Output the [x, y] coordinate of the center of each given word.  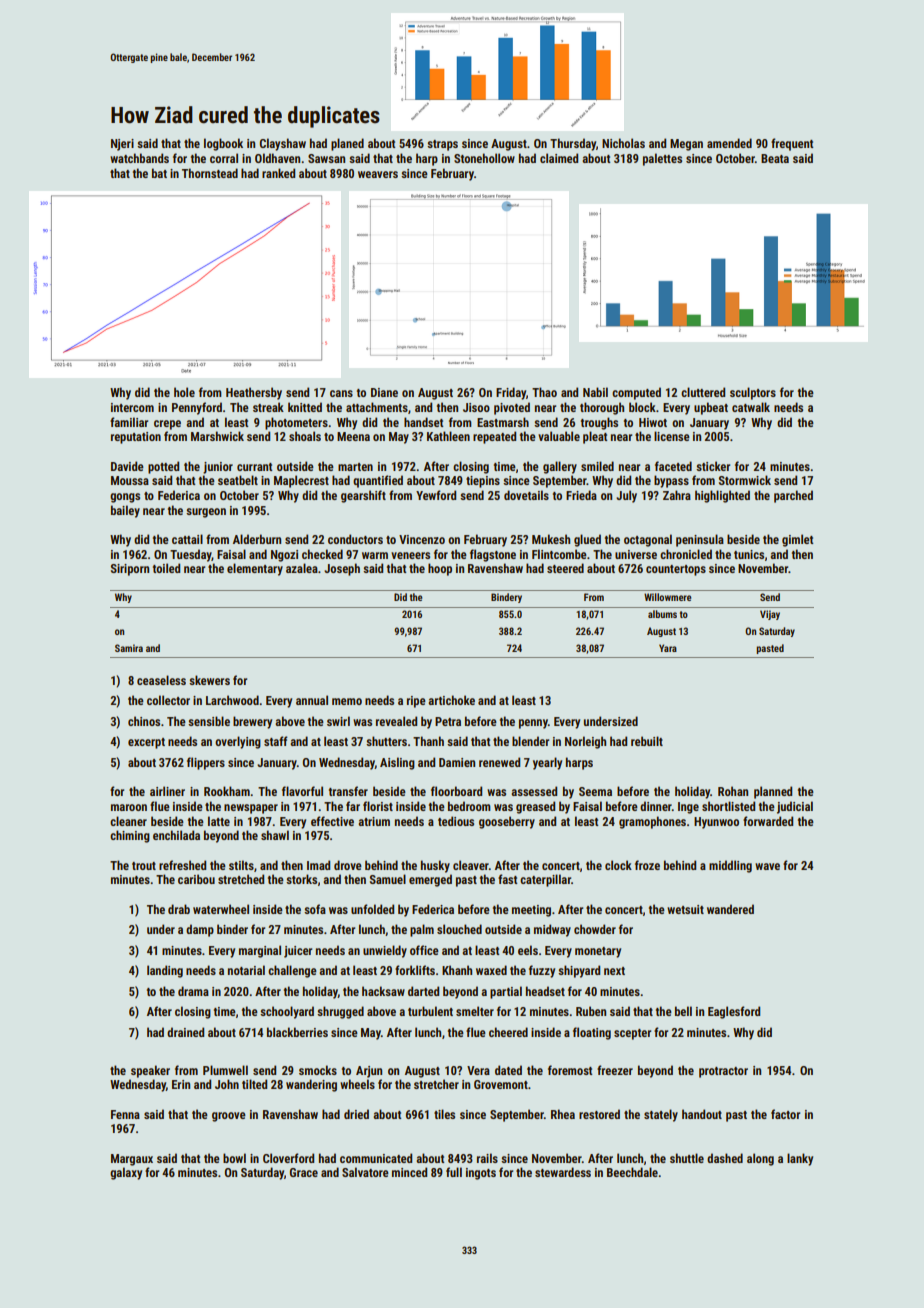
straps [442, 145]
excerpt [146, 743]
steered [565, 568]
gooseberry [507, 822]
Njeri [122, 145]
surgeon [206, 513]
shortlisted [728, 806]
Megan [686, 145]
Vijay [770, 615]
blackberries [297, 1032]
